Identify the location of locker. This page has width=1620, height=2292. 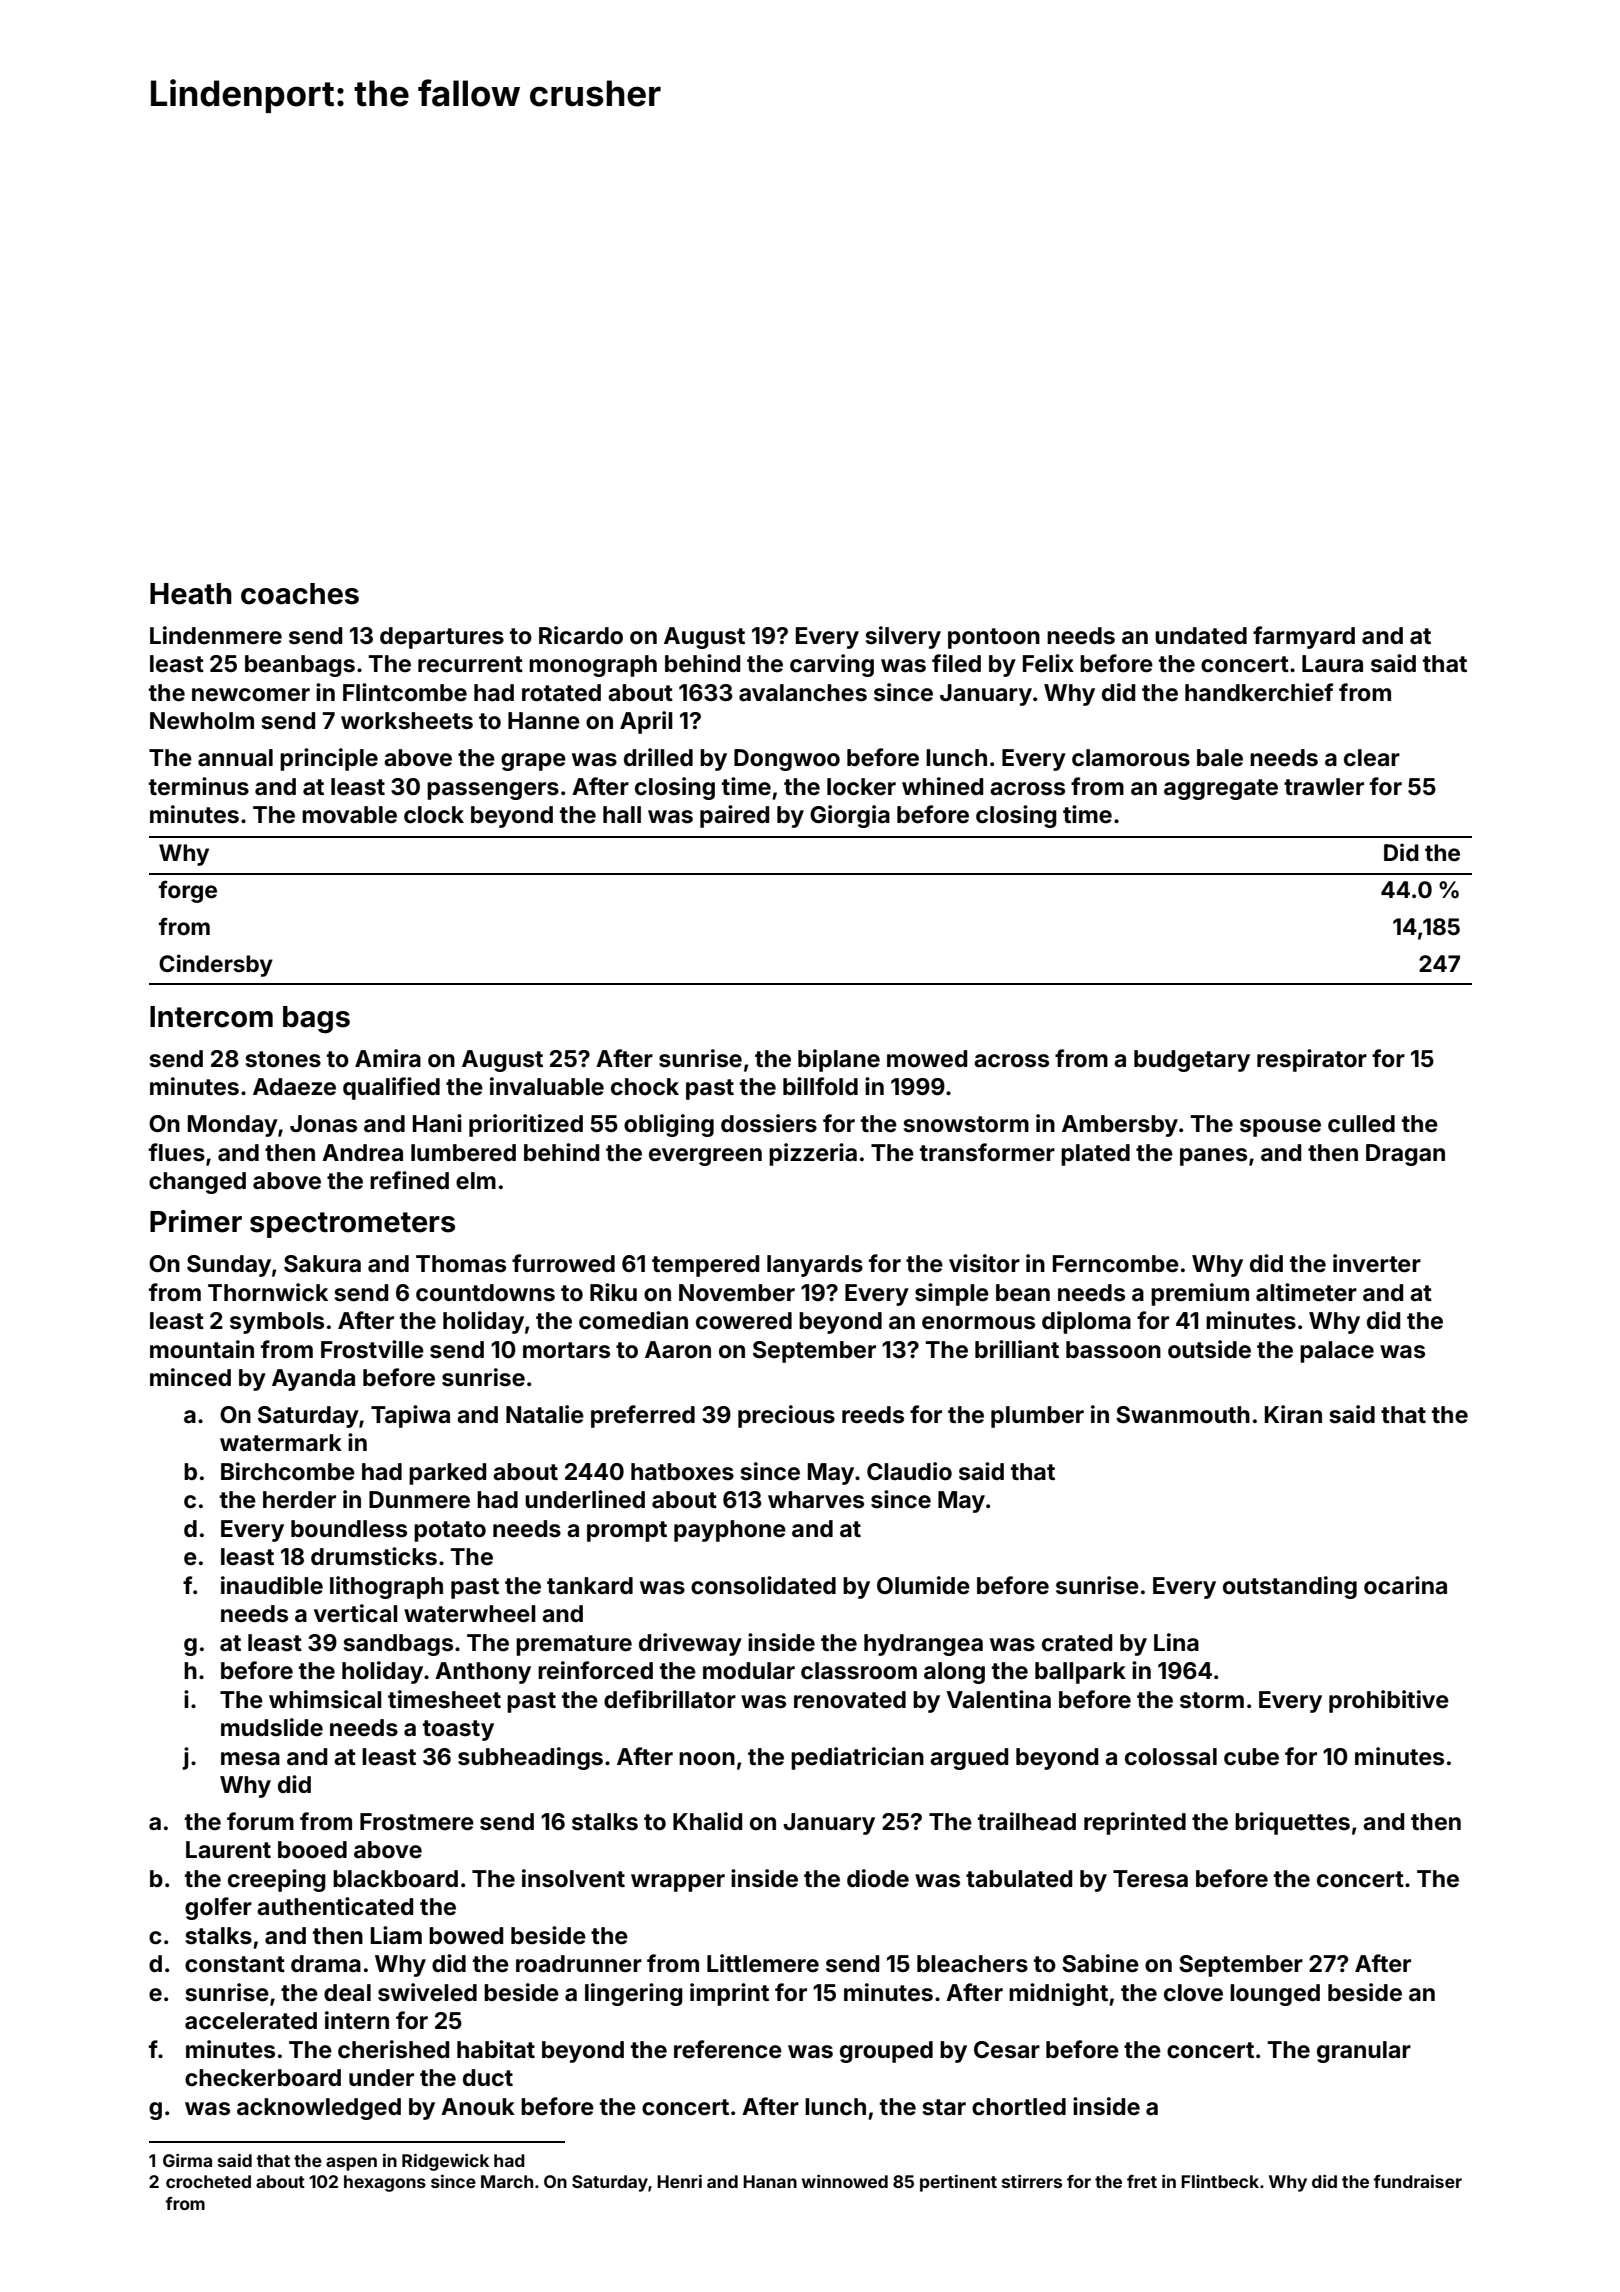
(861, 787).
